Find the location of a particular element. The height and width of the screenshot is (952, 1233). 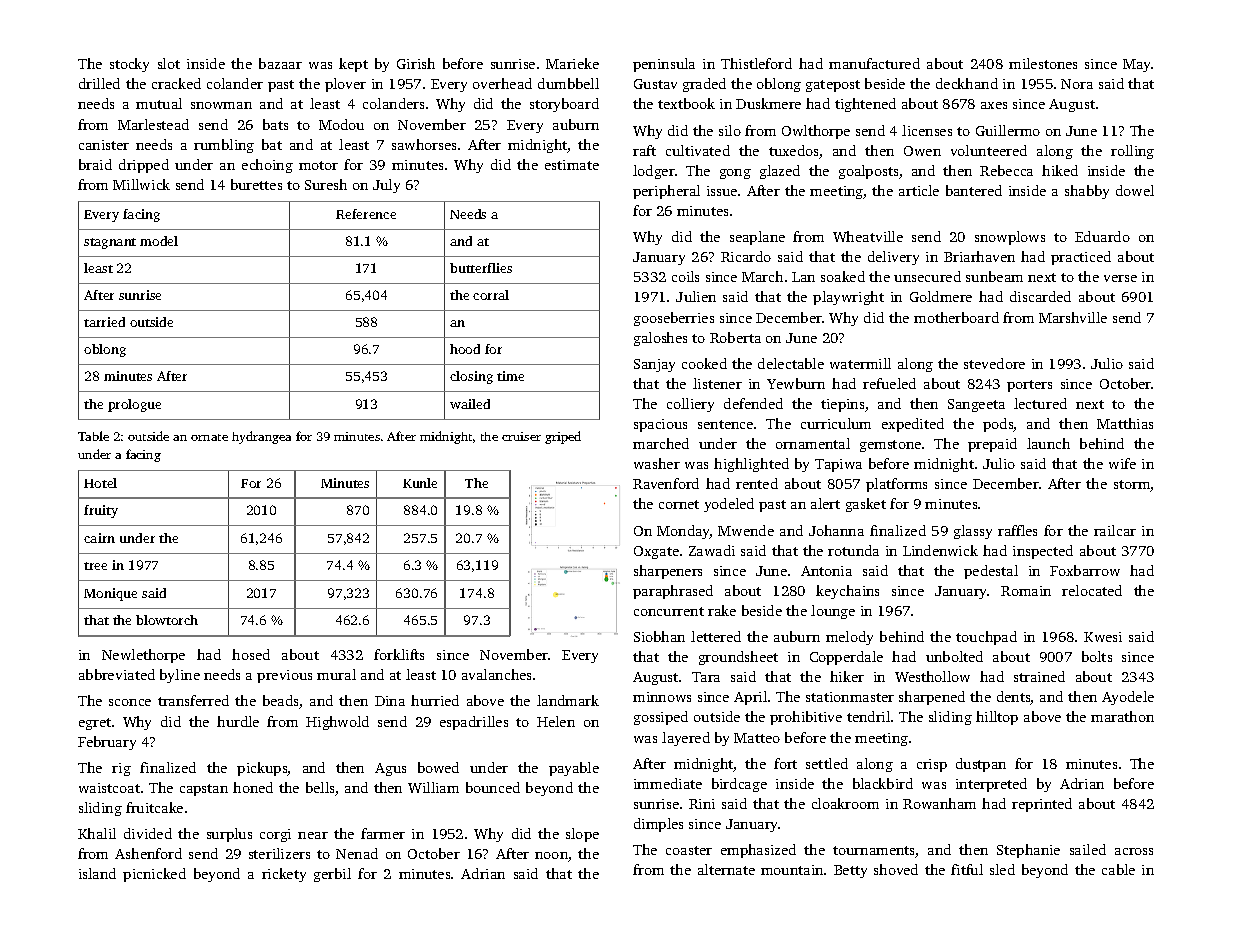

lettered is located at coordinates (716, 636).
